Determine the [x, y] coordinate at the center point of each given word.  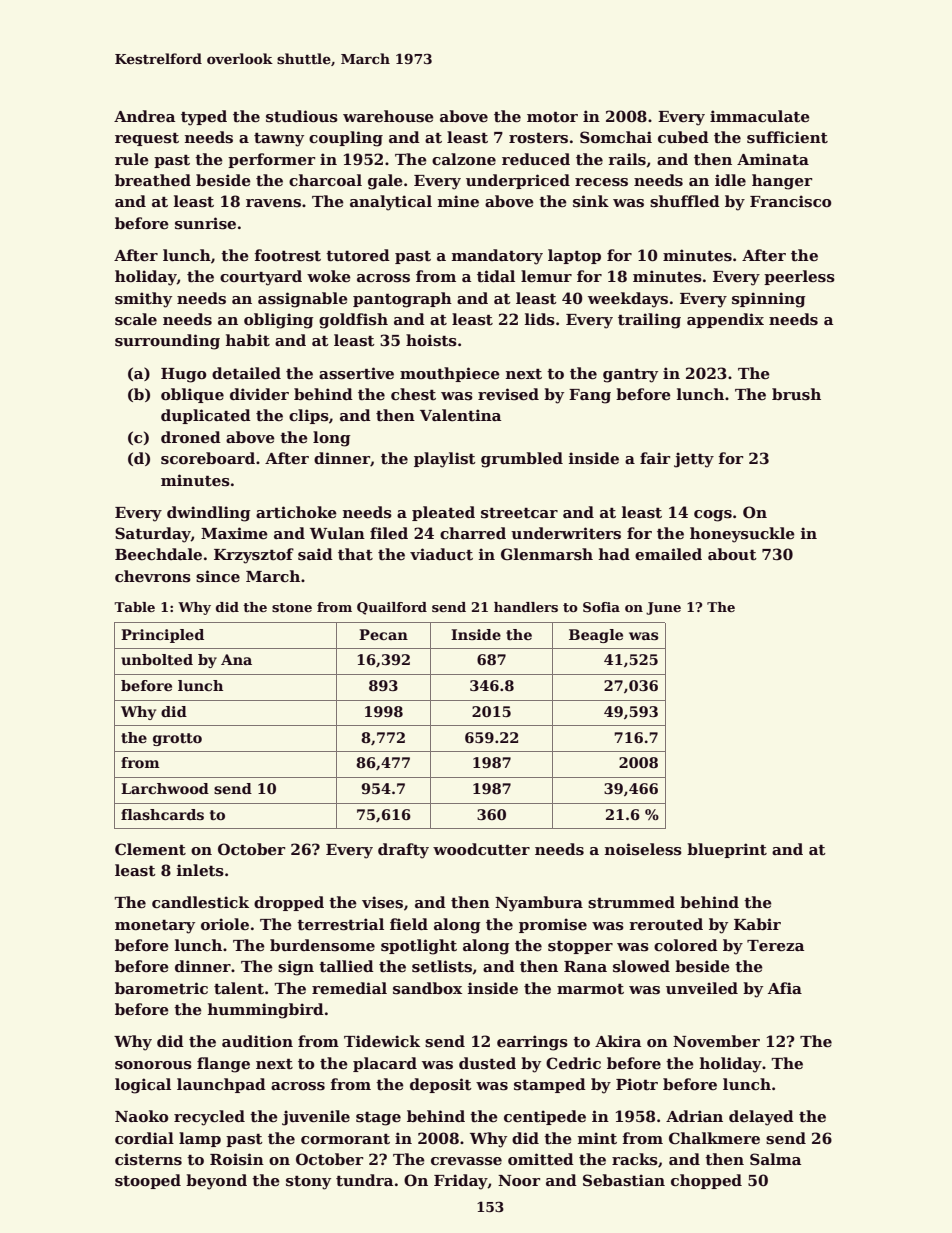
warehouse [388, 116]
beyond [216, 1182]
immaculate [760, 116]
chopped [706, 1181]
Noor [519, 1180]
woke [329, 276]
